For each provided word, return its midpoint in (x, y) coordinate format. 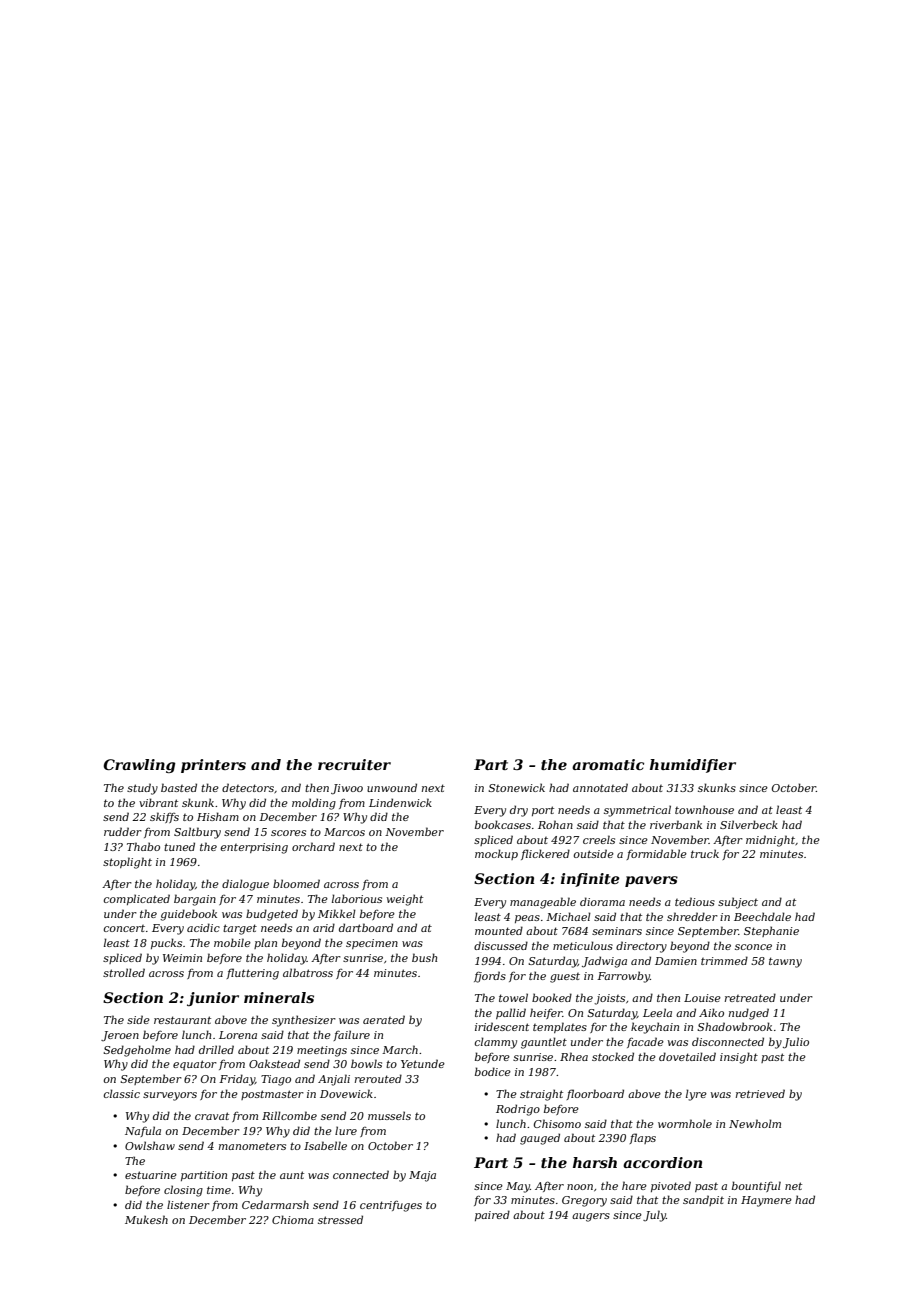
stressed (340, 1219)
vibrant (158, 802)
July (654, 1216)
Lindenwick (400, 802)
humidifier (693, 766)
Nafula (143, 1131)
